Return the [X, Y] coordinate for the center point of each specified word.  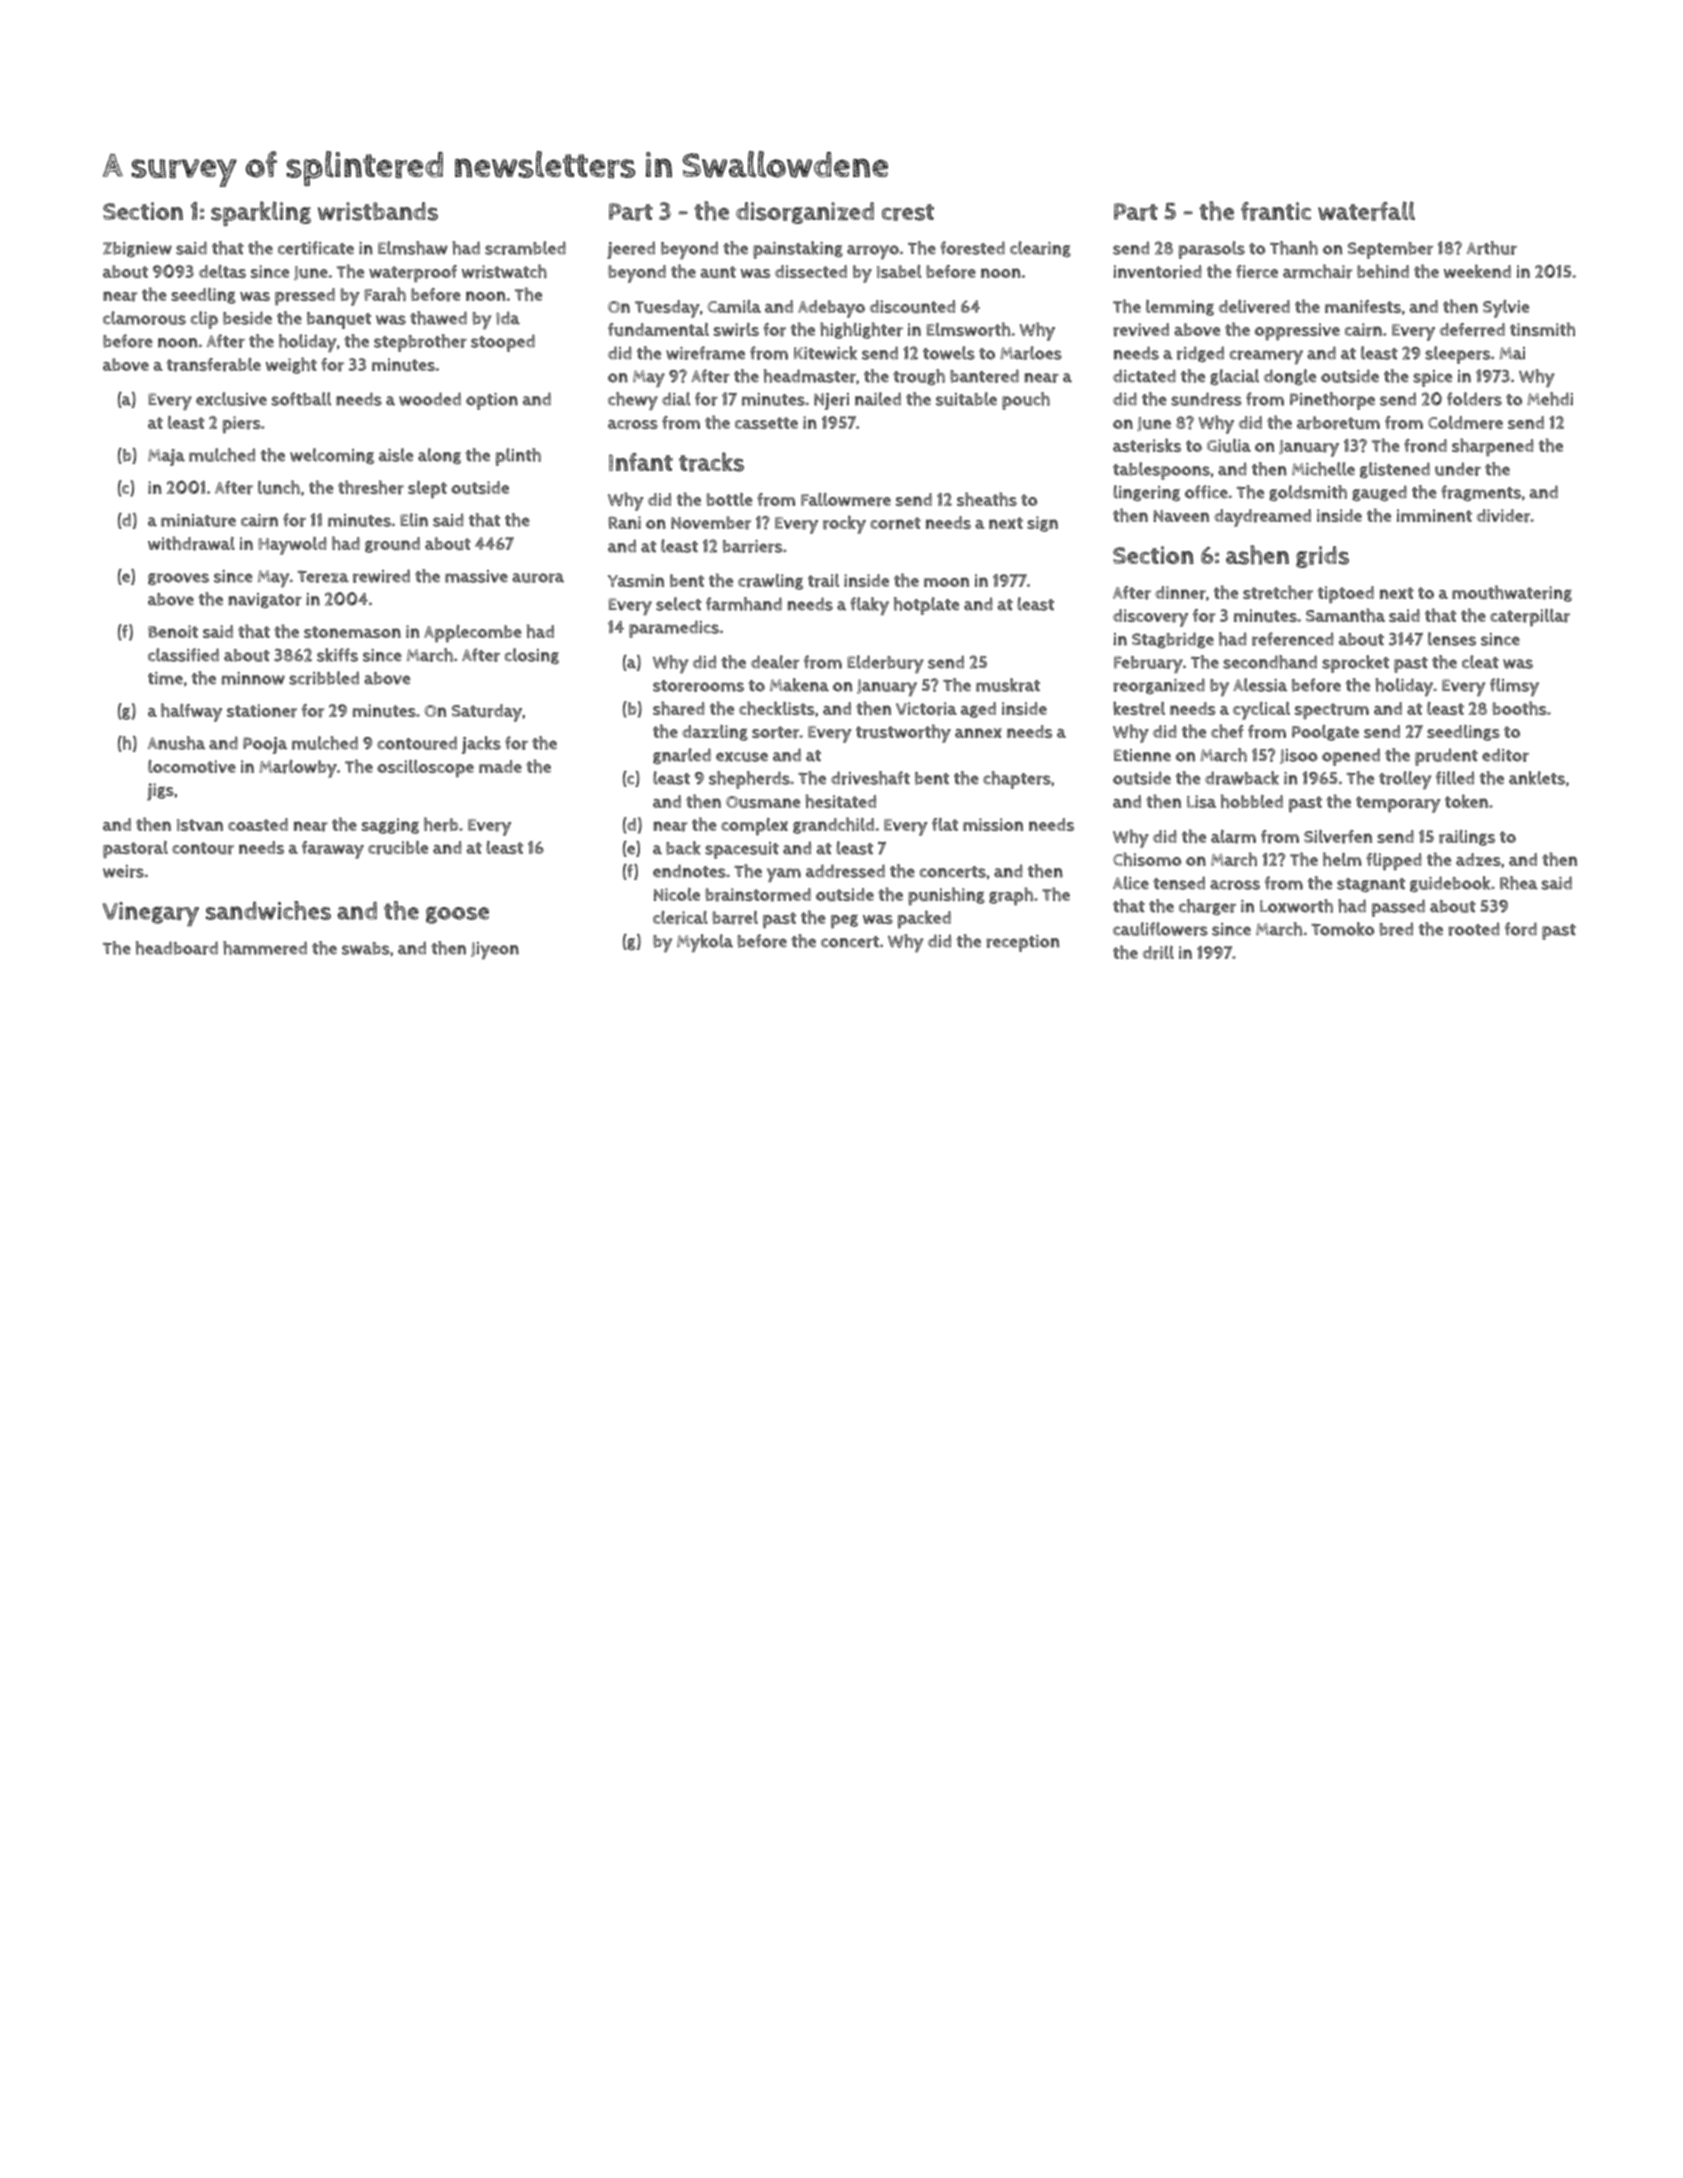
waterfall [1366, 211]
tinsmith [1542, 329]
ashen [1257, 555]
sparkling [261, 213]
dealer [775, 662]
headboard [177, 948]
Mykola [705, 943]
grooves [178, 579]
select [678, 604]
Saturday [486, 713]
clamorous [144, 318]
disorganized [805, 213]
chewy [633, 401]
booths [1519, 708]
